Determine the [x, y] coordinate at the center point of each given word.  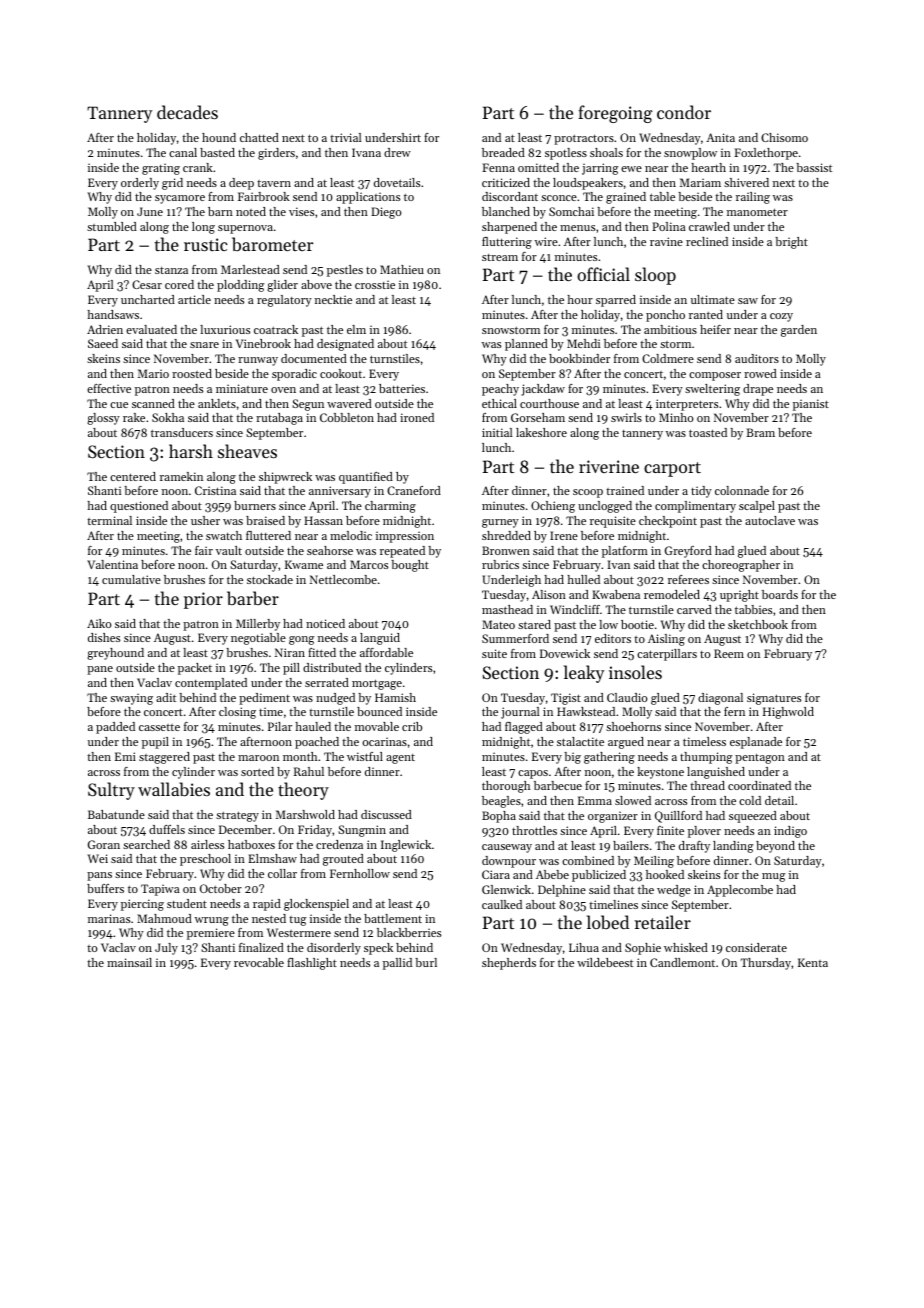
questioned [139, 507]
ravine [666, 241]
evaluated [151, 329]
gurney [500, 523]
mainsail [129, 962]
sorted [257, 771]
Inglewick [406, 846]
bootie [637, 624]
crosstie [375, 284]
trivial [346, 137]
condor [684, 112]
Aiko [99, 623]
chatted [259, 137]
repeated [402, 552]
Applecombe [740, 891]
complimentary [695, 507]
